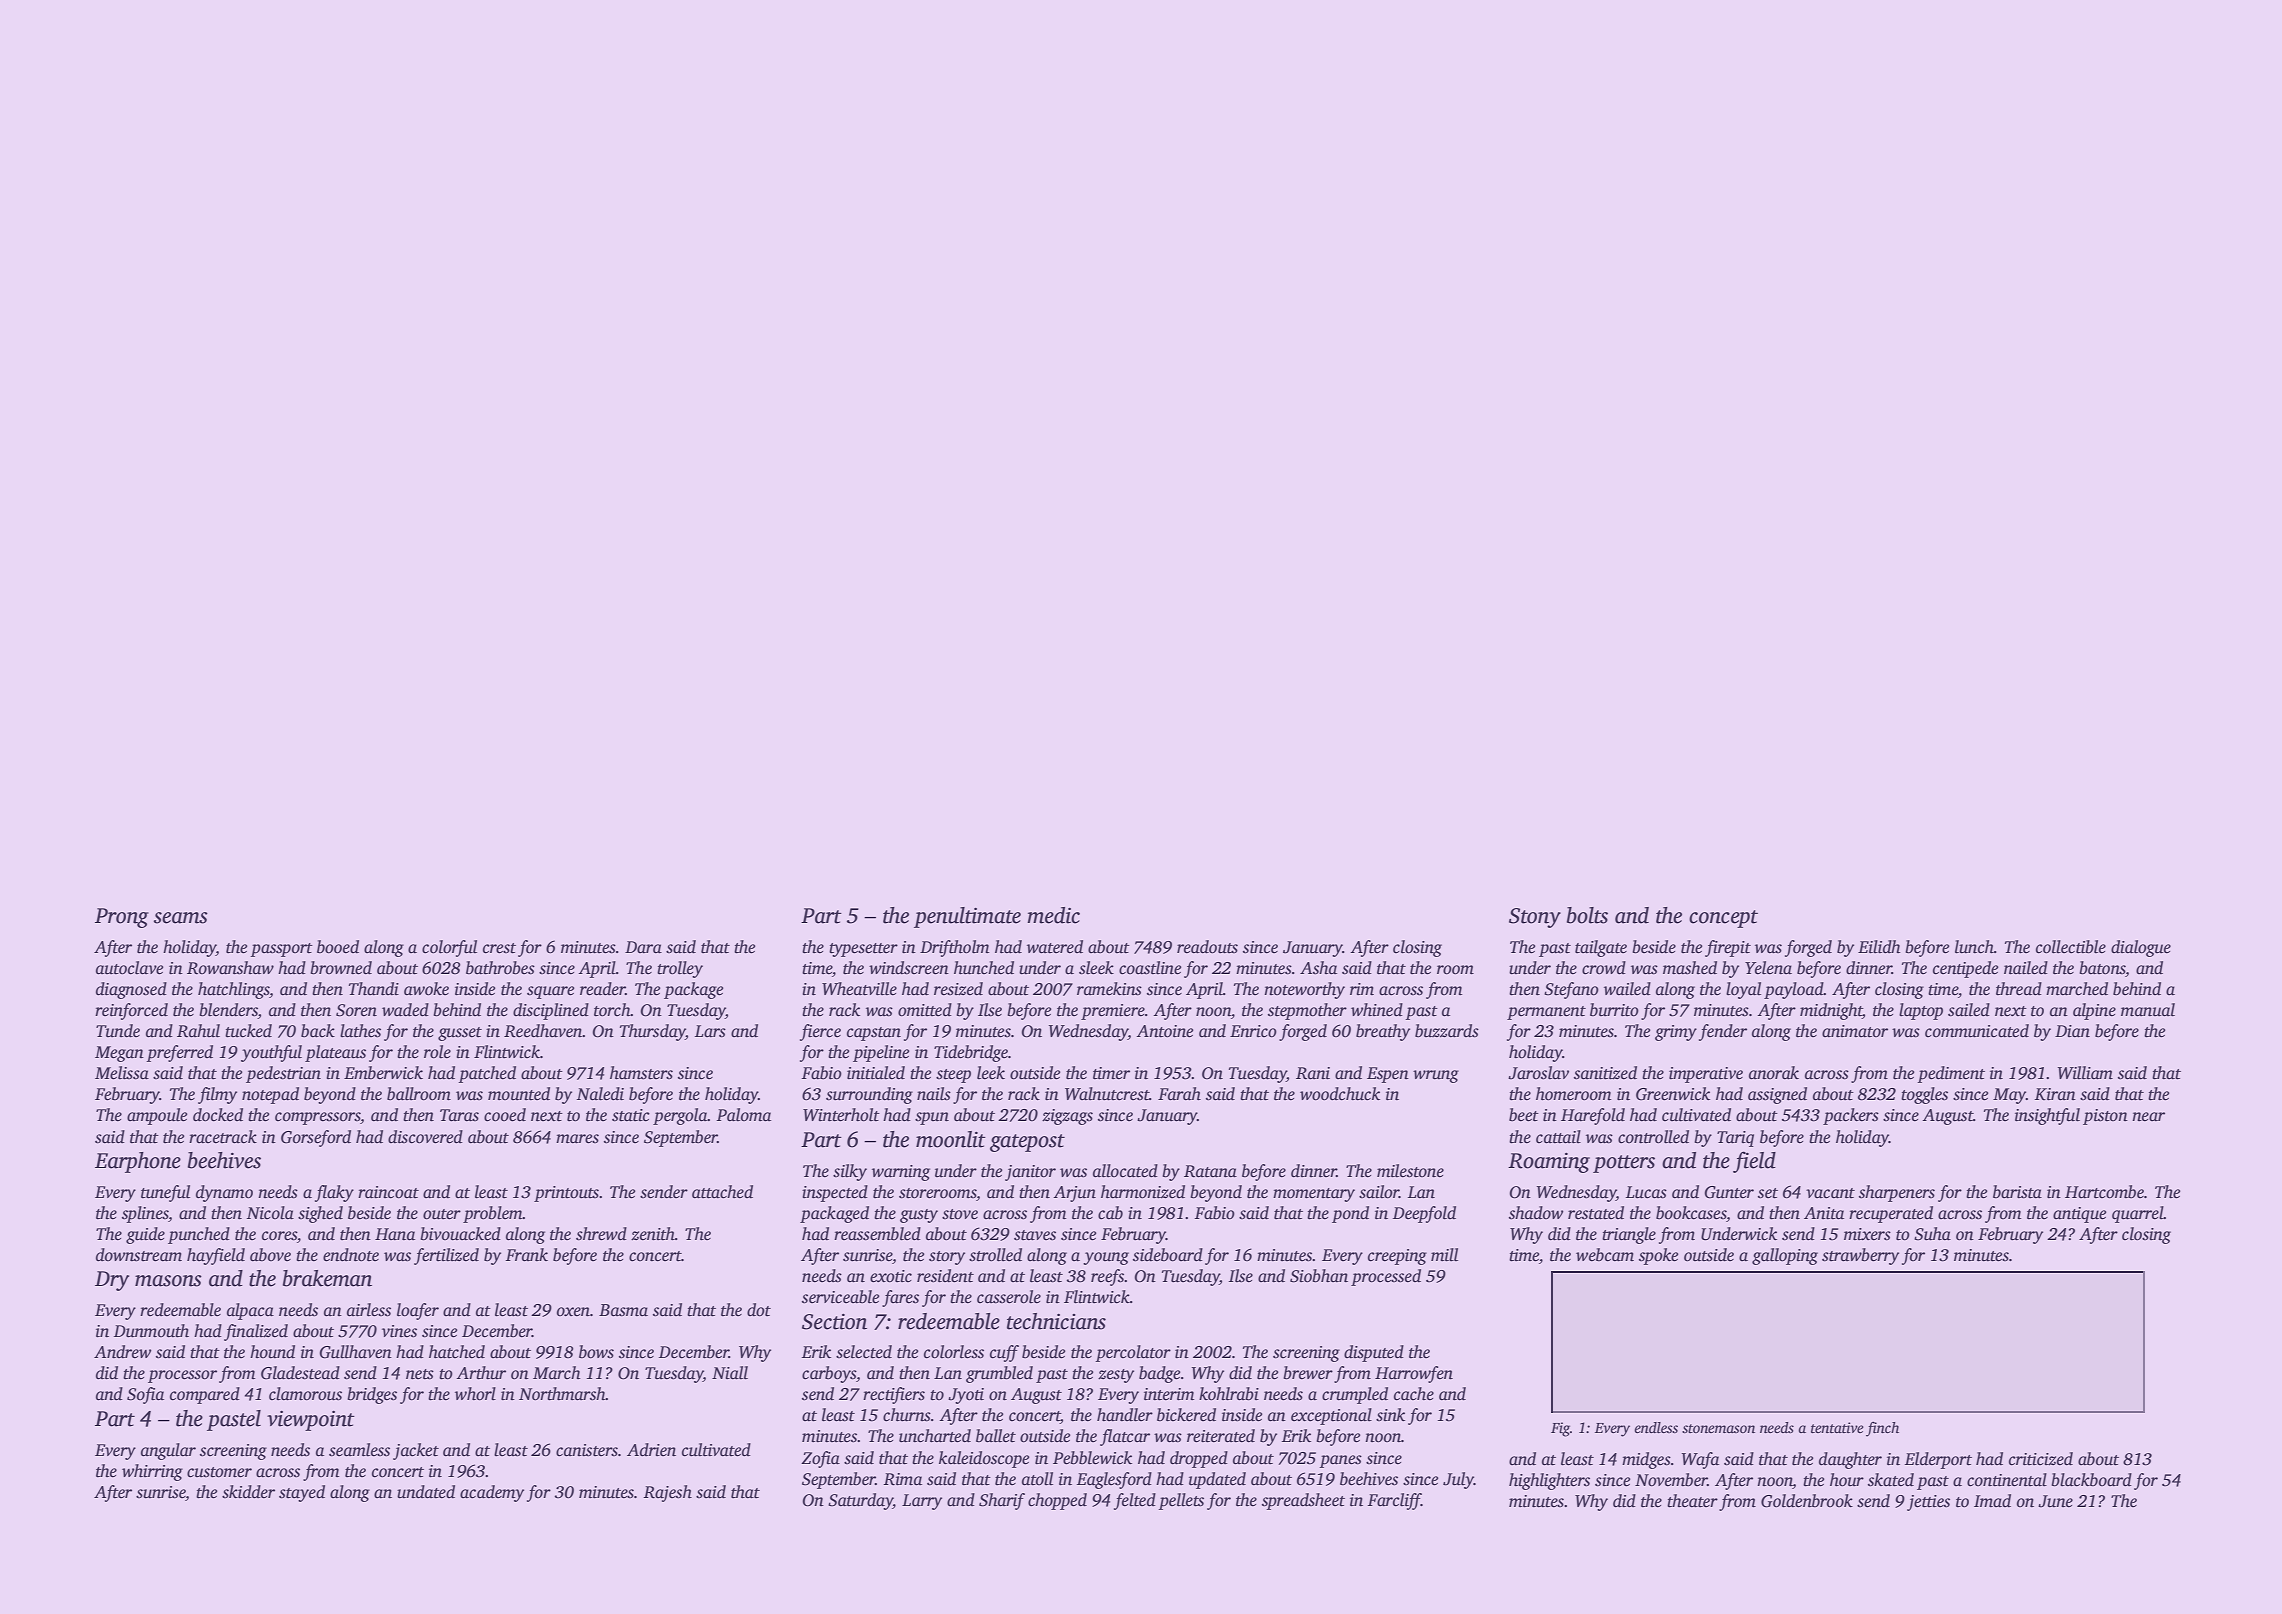 This screenshot has width=2282, height=1614. What do you see at coordinates (1605, 1073) in the screenshot?
I see `sanitized` at bounding box center [1605, 1073].
